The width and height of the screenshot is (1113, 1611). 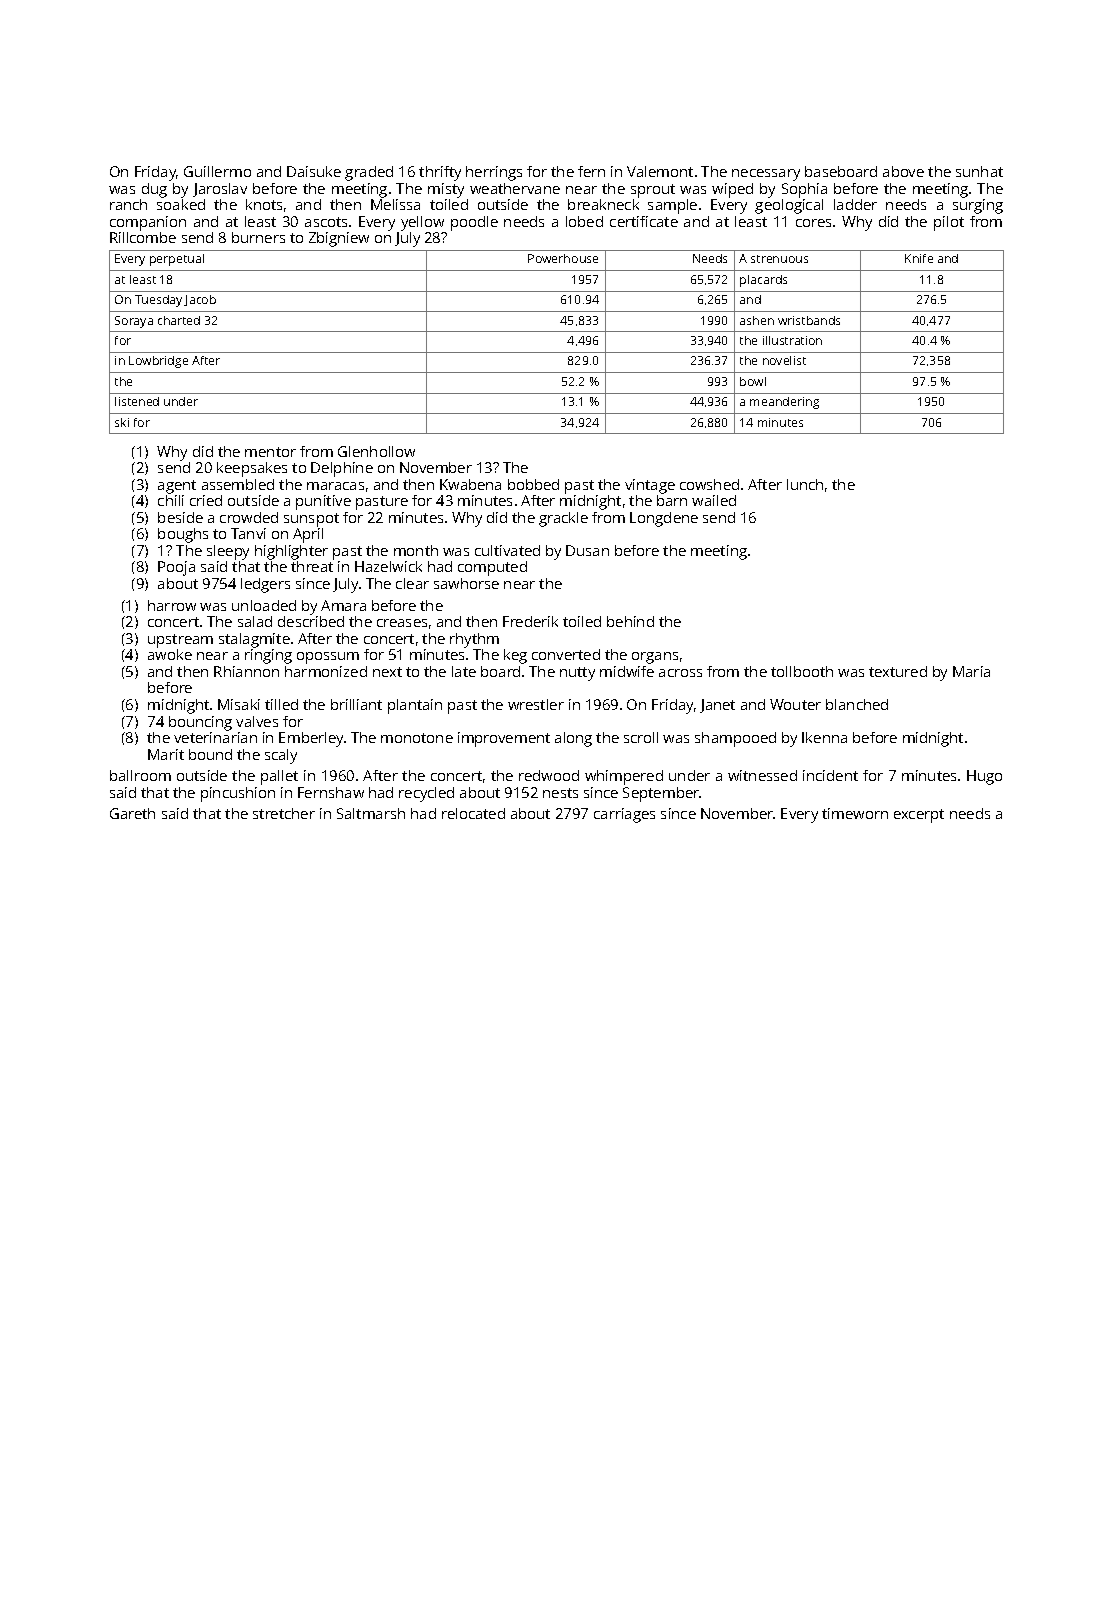 What do you see at coordinates (855, 813) in the screenshot?
I see `timeworn` at bounding box center [855, 813].
